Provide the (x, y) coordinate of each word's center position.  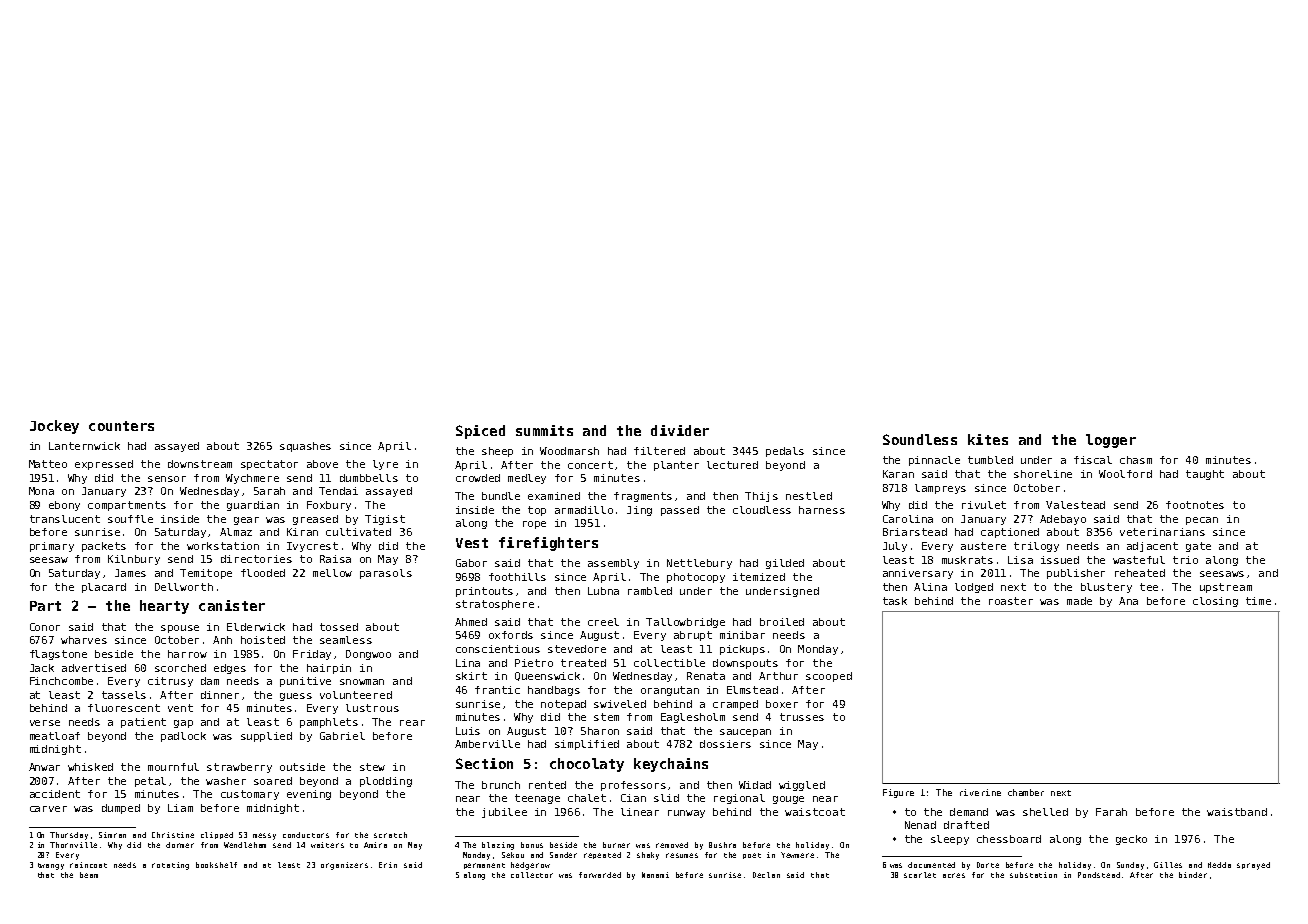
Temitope (206, 574)
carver (48, 809)
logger (1111, 441)
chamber (1026, 792)
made (1079, 601)
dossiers (725, 744)
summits (544, 430)
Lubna (603, 591)
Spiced (480, 432)
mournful (173, 767)
